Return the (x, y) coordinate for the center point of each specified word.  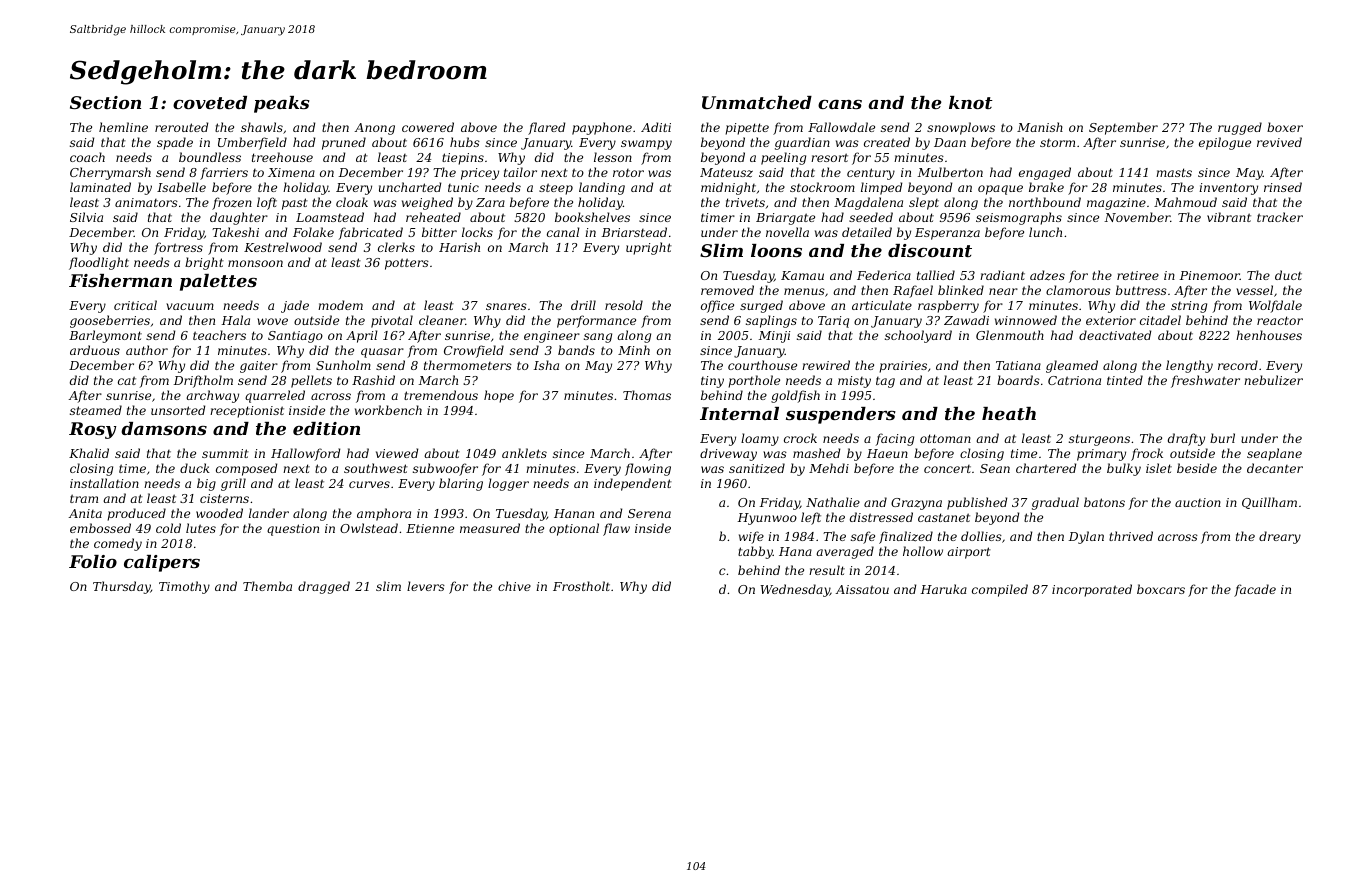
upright (649, 248)
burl (1222, 438)
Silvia (86, 217)
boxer (1285, 127)
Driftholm (203, 381)
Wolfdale (1275, 306)
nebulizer (1273, 380)
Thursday (122, 587)
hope (499, 396)
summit (225, 453)
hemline (123, 127)
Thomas (647, 395)
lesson (613, 157)
